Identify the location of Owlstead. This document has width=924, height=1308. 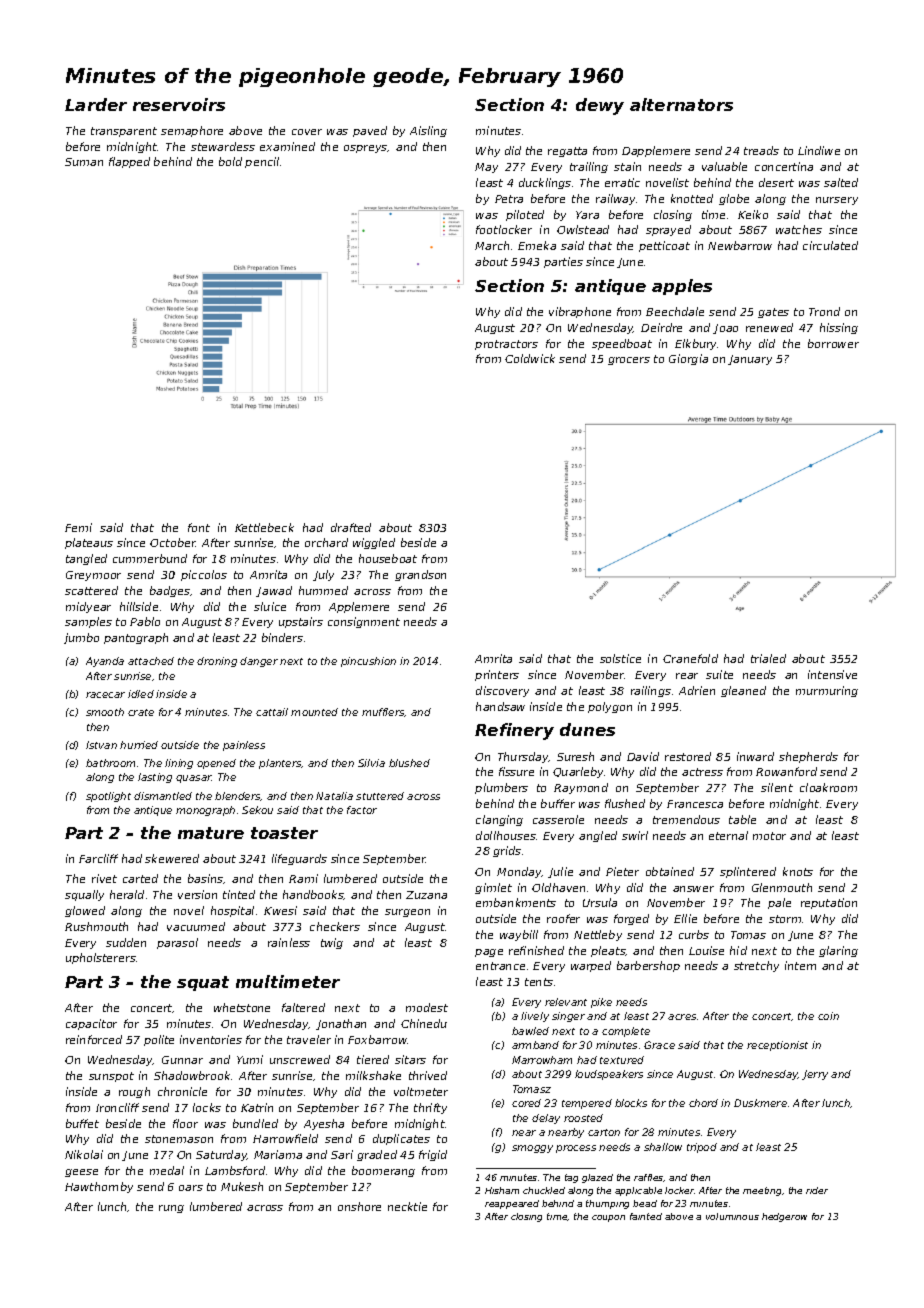
(583, 229).
